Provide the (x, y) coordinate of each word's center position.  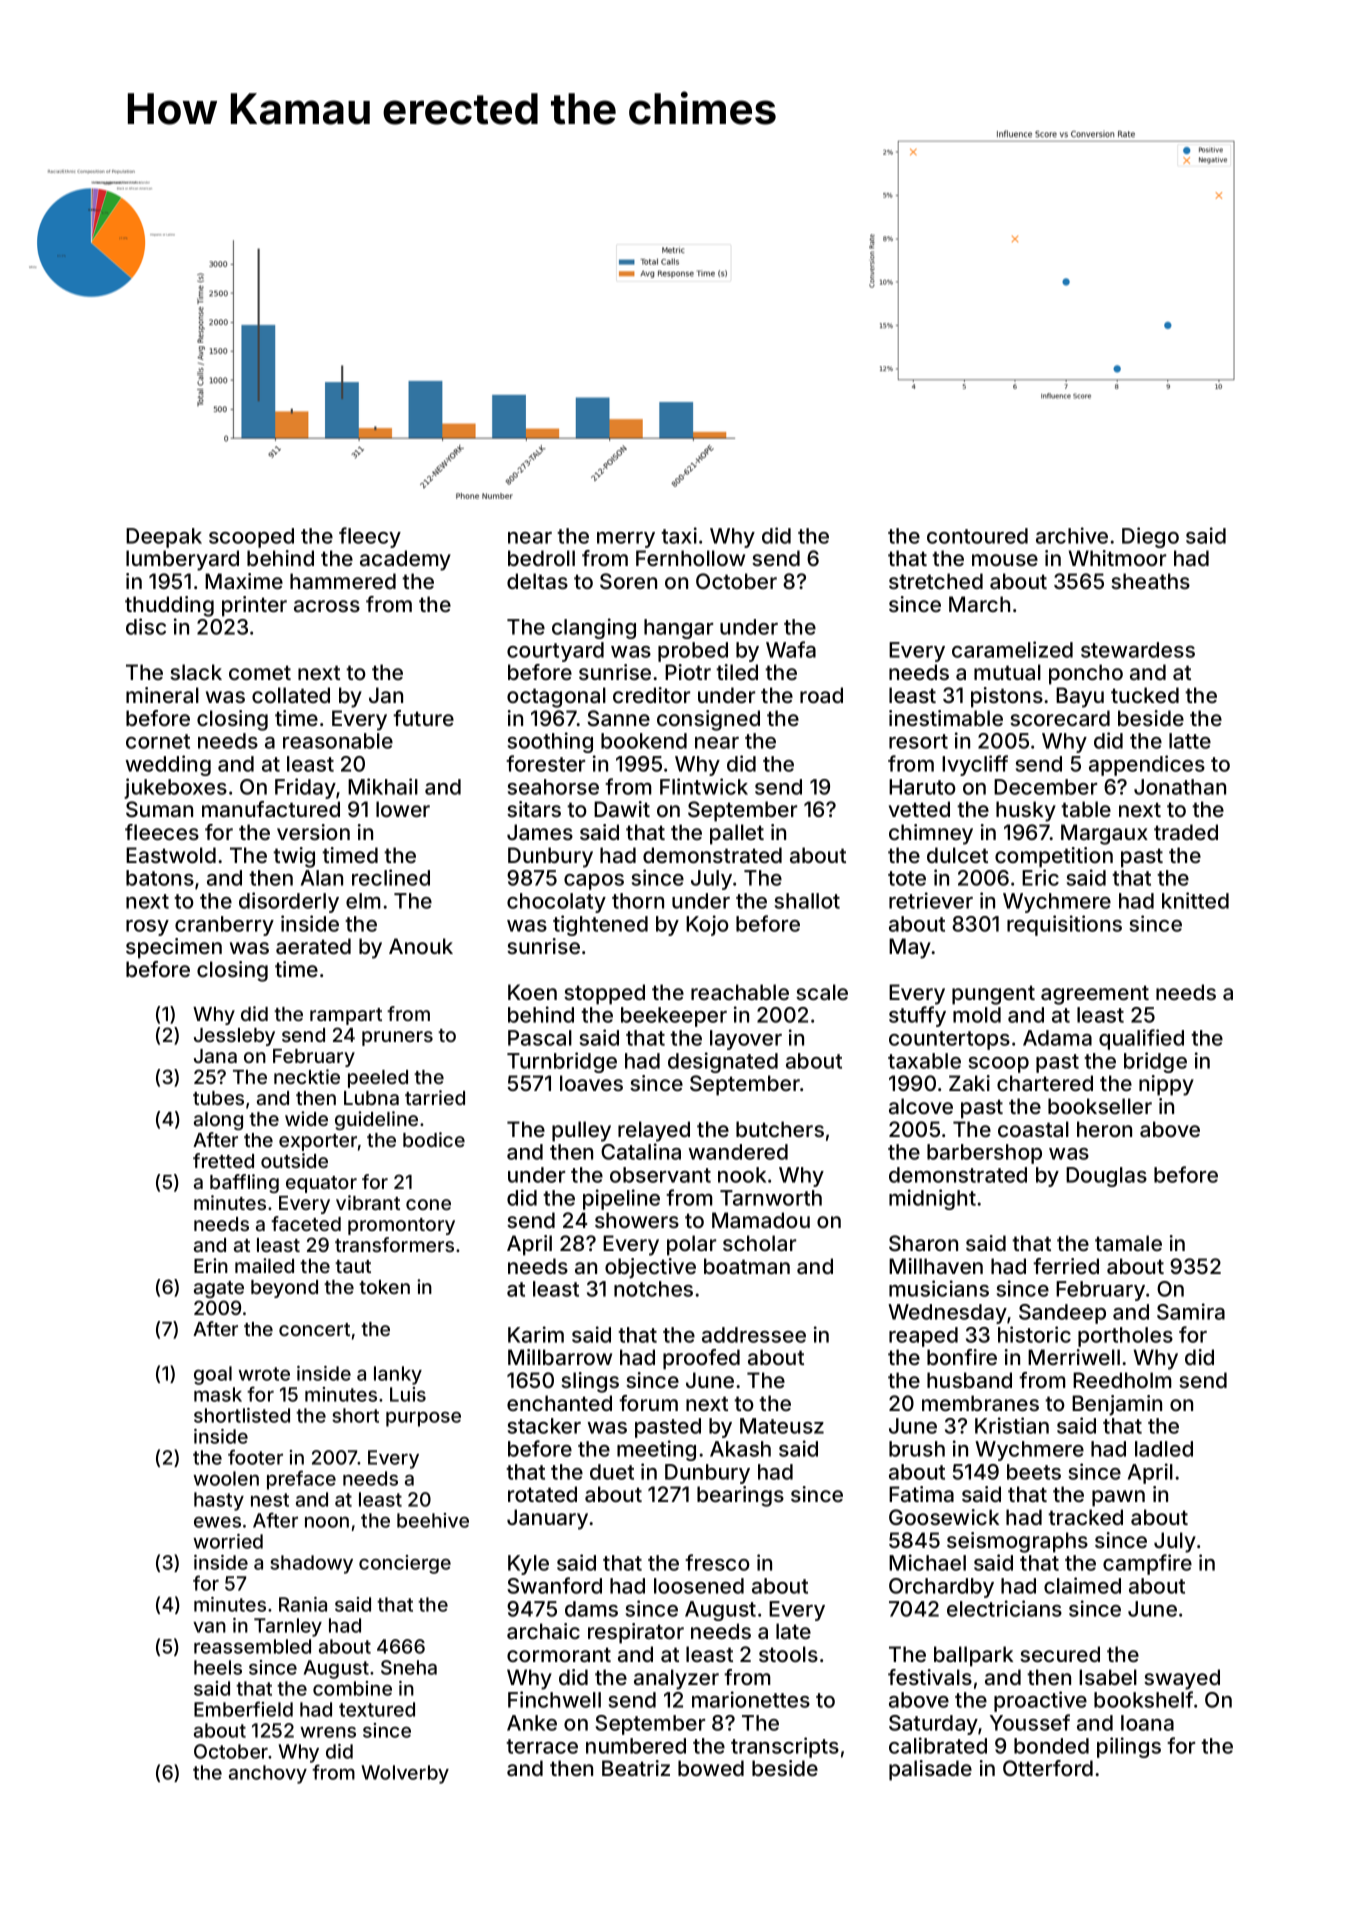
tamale (1128, 1243)
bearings (740, 1496)
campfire (1147, 1564)
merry (626, 540)
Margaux (1104, 834)
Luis (408, 1394)
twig (294, 857)
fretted (223, 1160)
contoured (977, 536)
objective (650, 1268)
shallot (807, 901)
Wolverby (405, 1774)
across (327, 606)
